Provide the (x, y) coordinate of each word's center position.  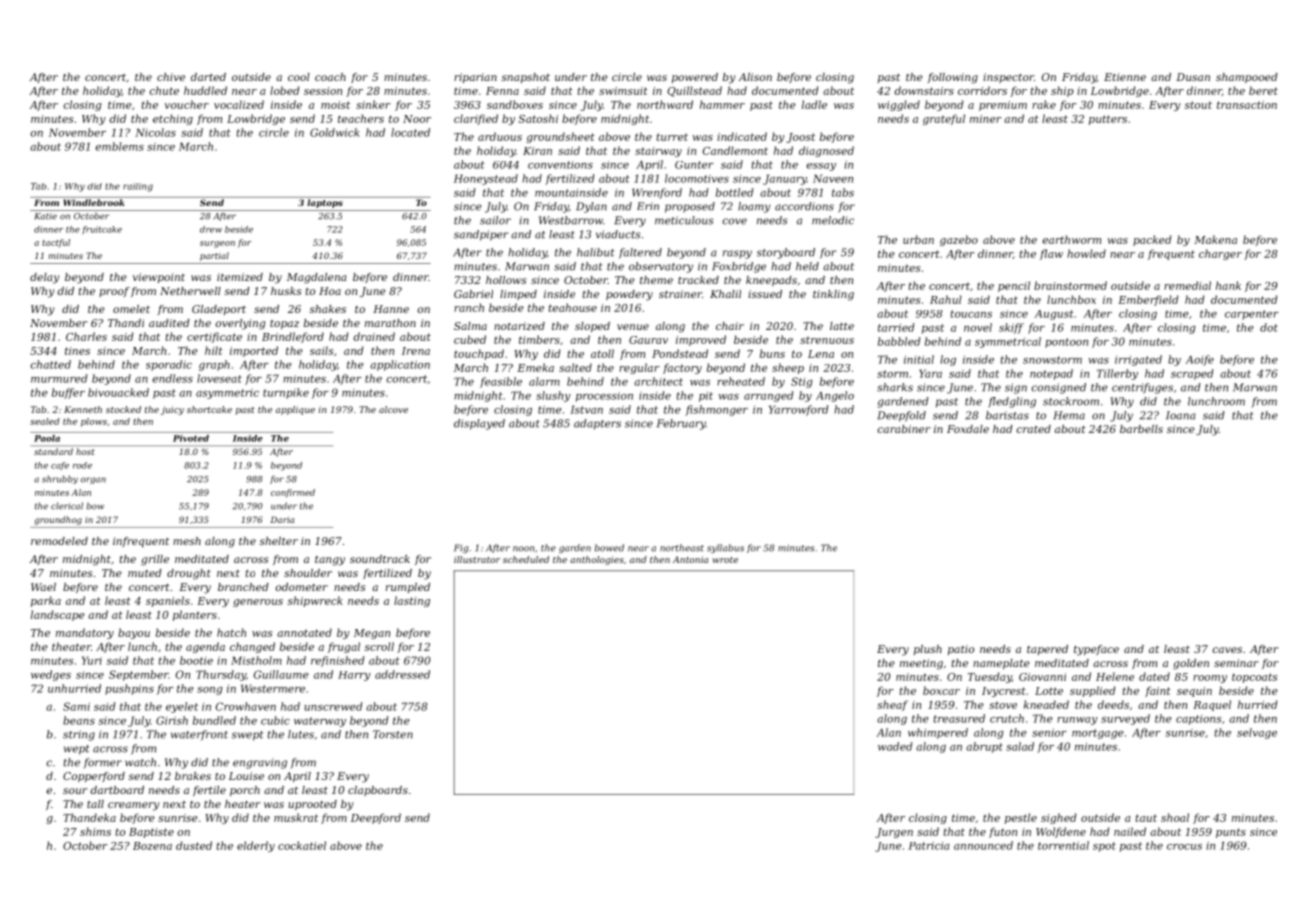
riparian (475, 78)
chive (171, 77)
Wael (43, 587)
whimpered (938, 733)
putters (1108, 120)
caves (1227, 650)
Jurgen (894, 833)
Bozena (152, 846)
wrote (725, 560)
